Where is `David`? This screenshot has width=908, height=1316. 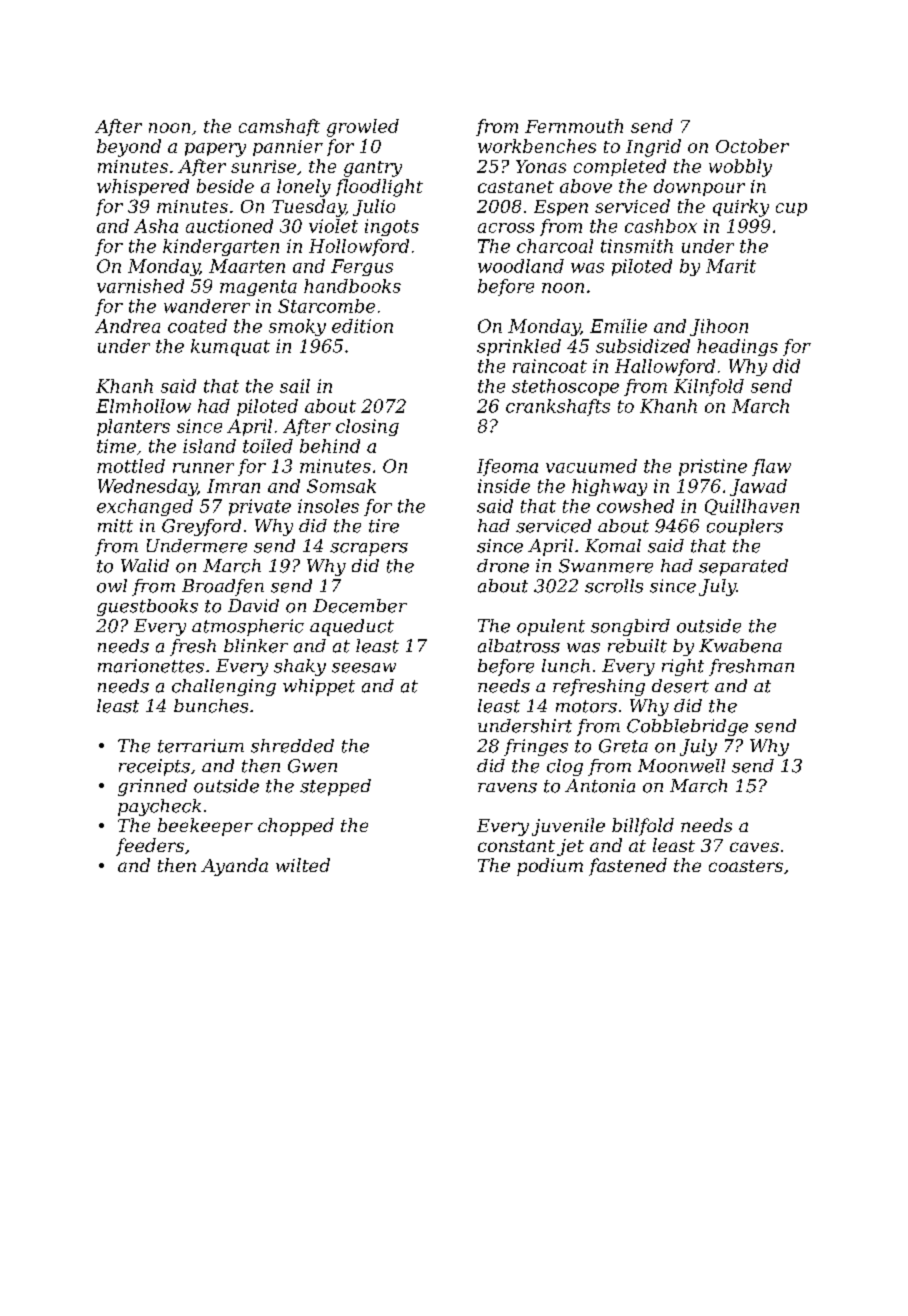 David is located at coordinates (253, 605).
